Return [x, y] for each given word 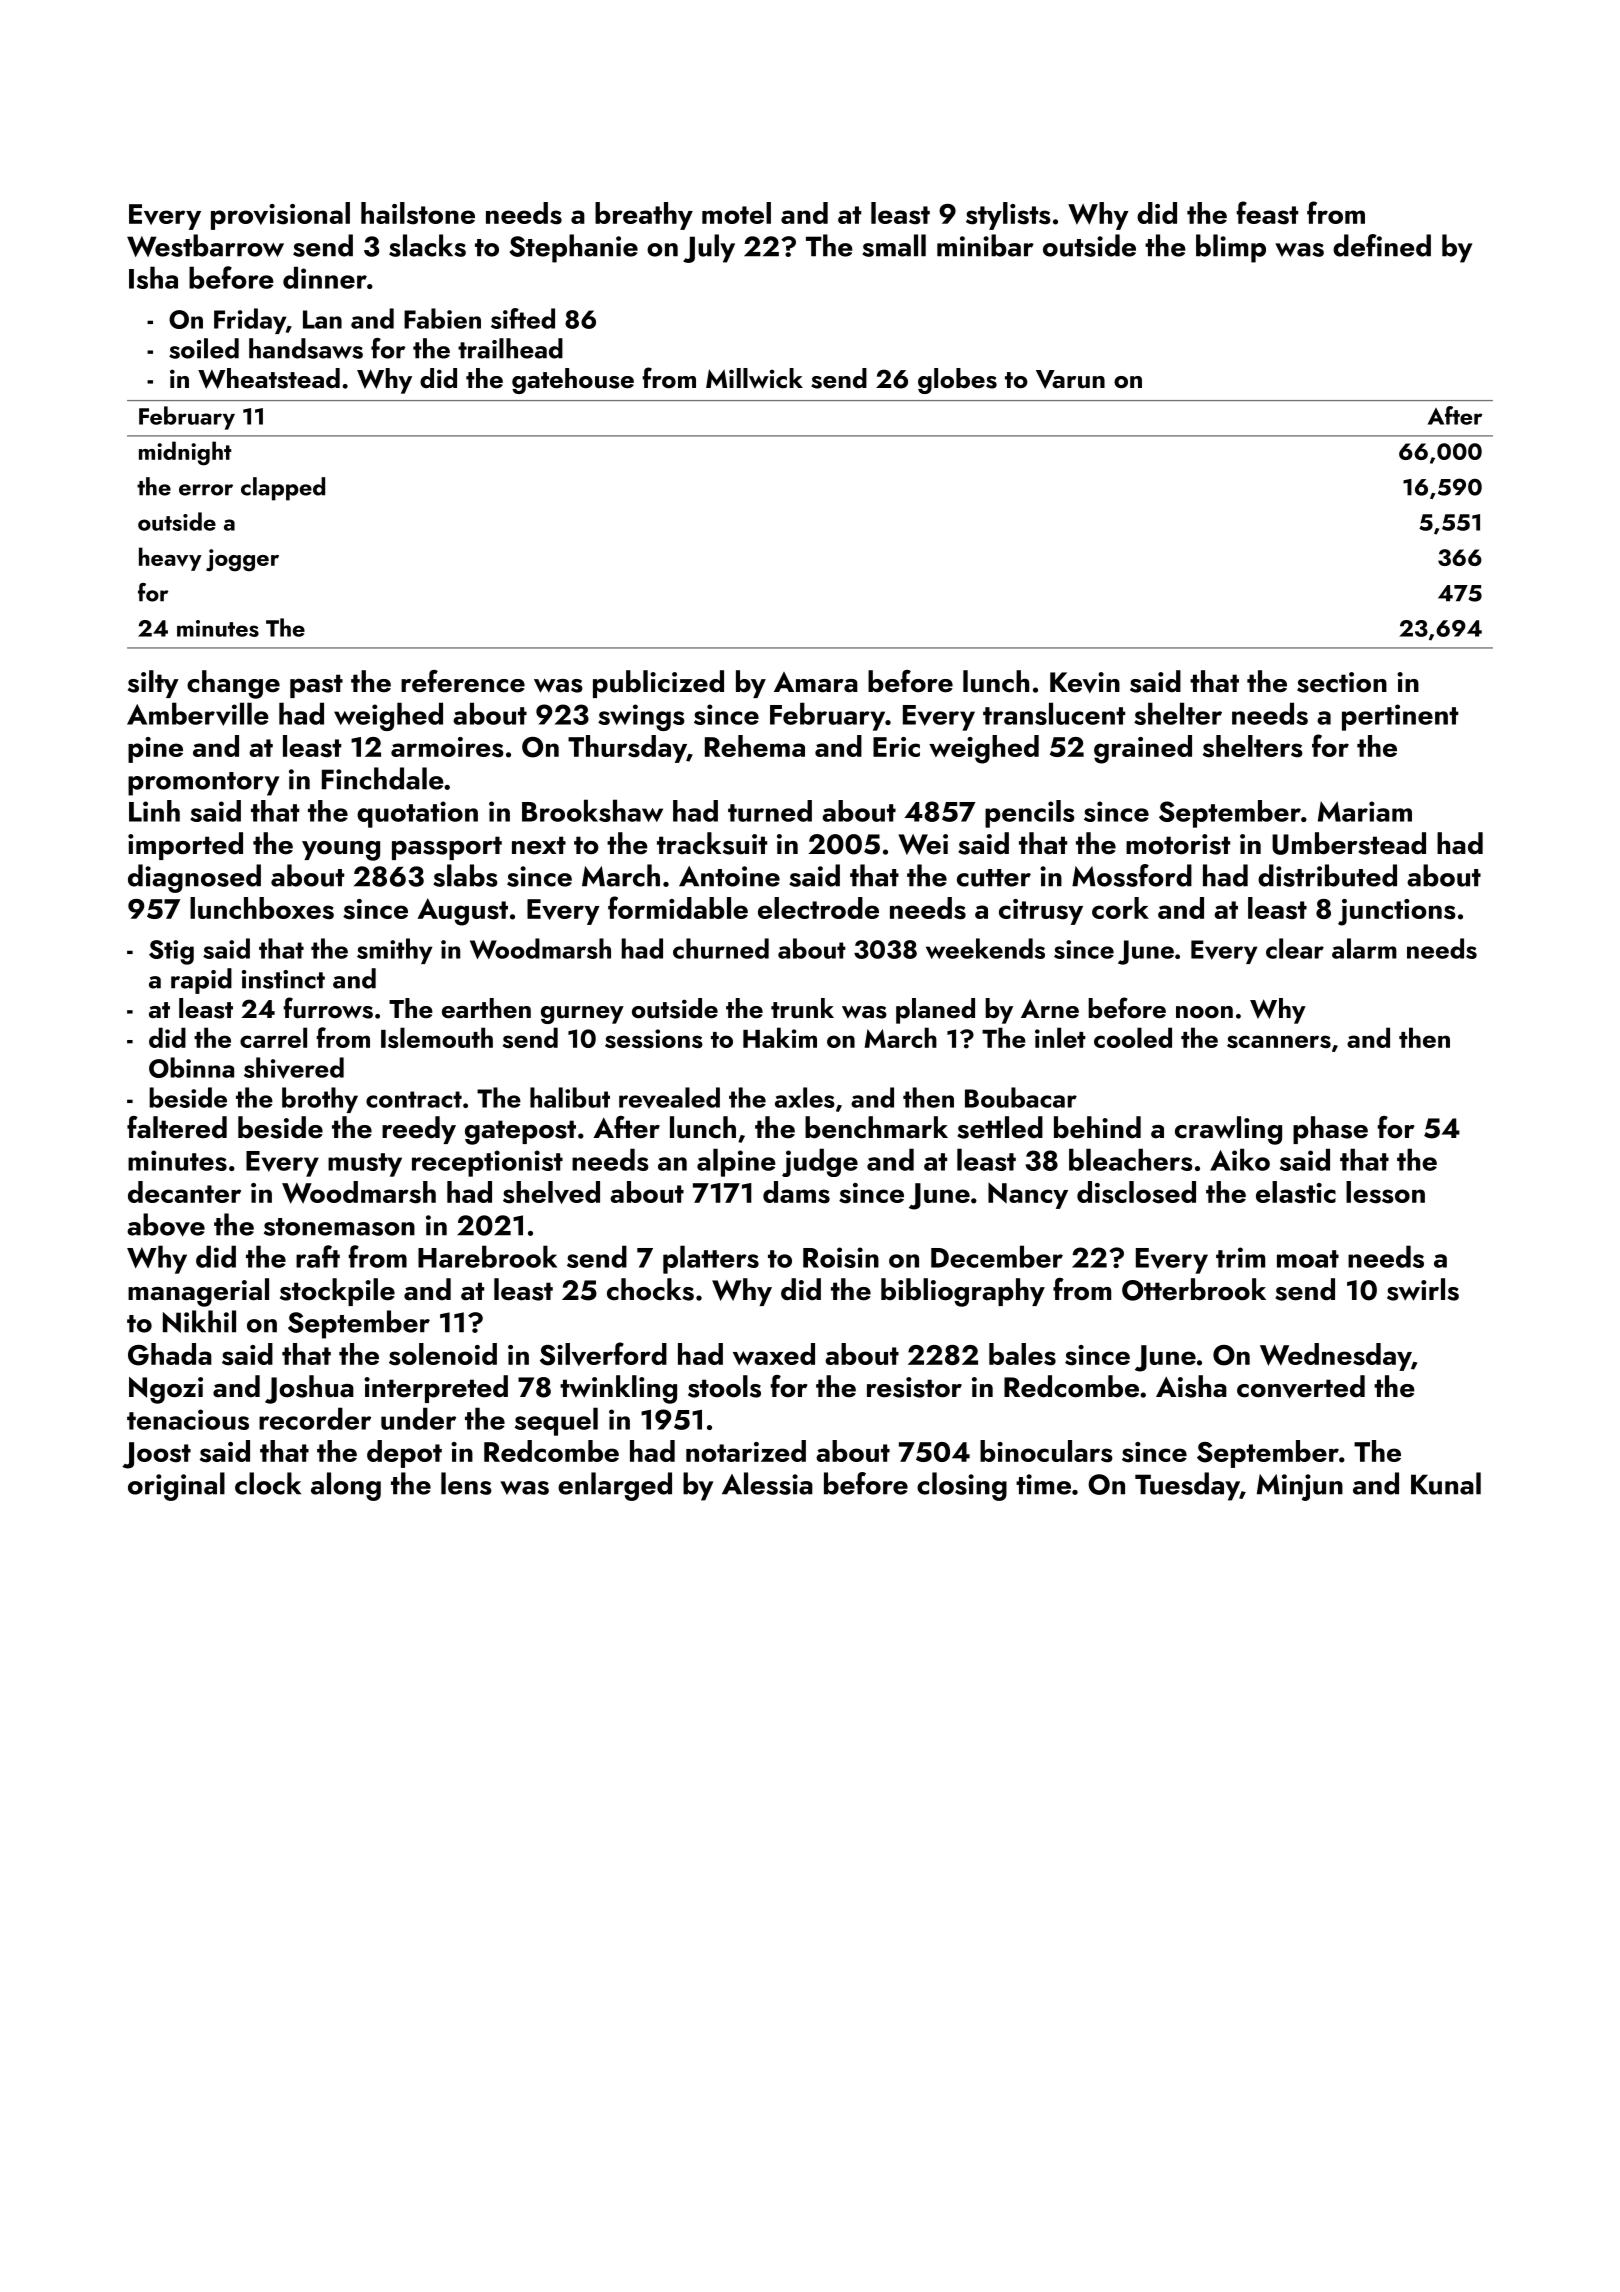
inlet [1060, 1037]
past [316, 686]
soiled [204, 348]
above [166, 1225]
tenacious [188, 1419]
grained [1143, 749]
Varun [1070, 379]
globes [957, 381]
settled [1000, 1127]
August [462, 912]
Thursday [627, 749]
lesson [1385, 1192]
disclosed [1136, 1192]
